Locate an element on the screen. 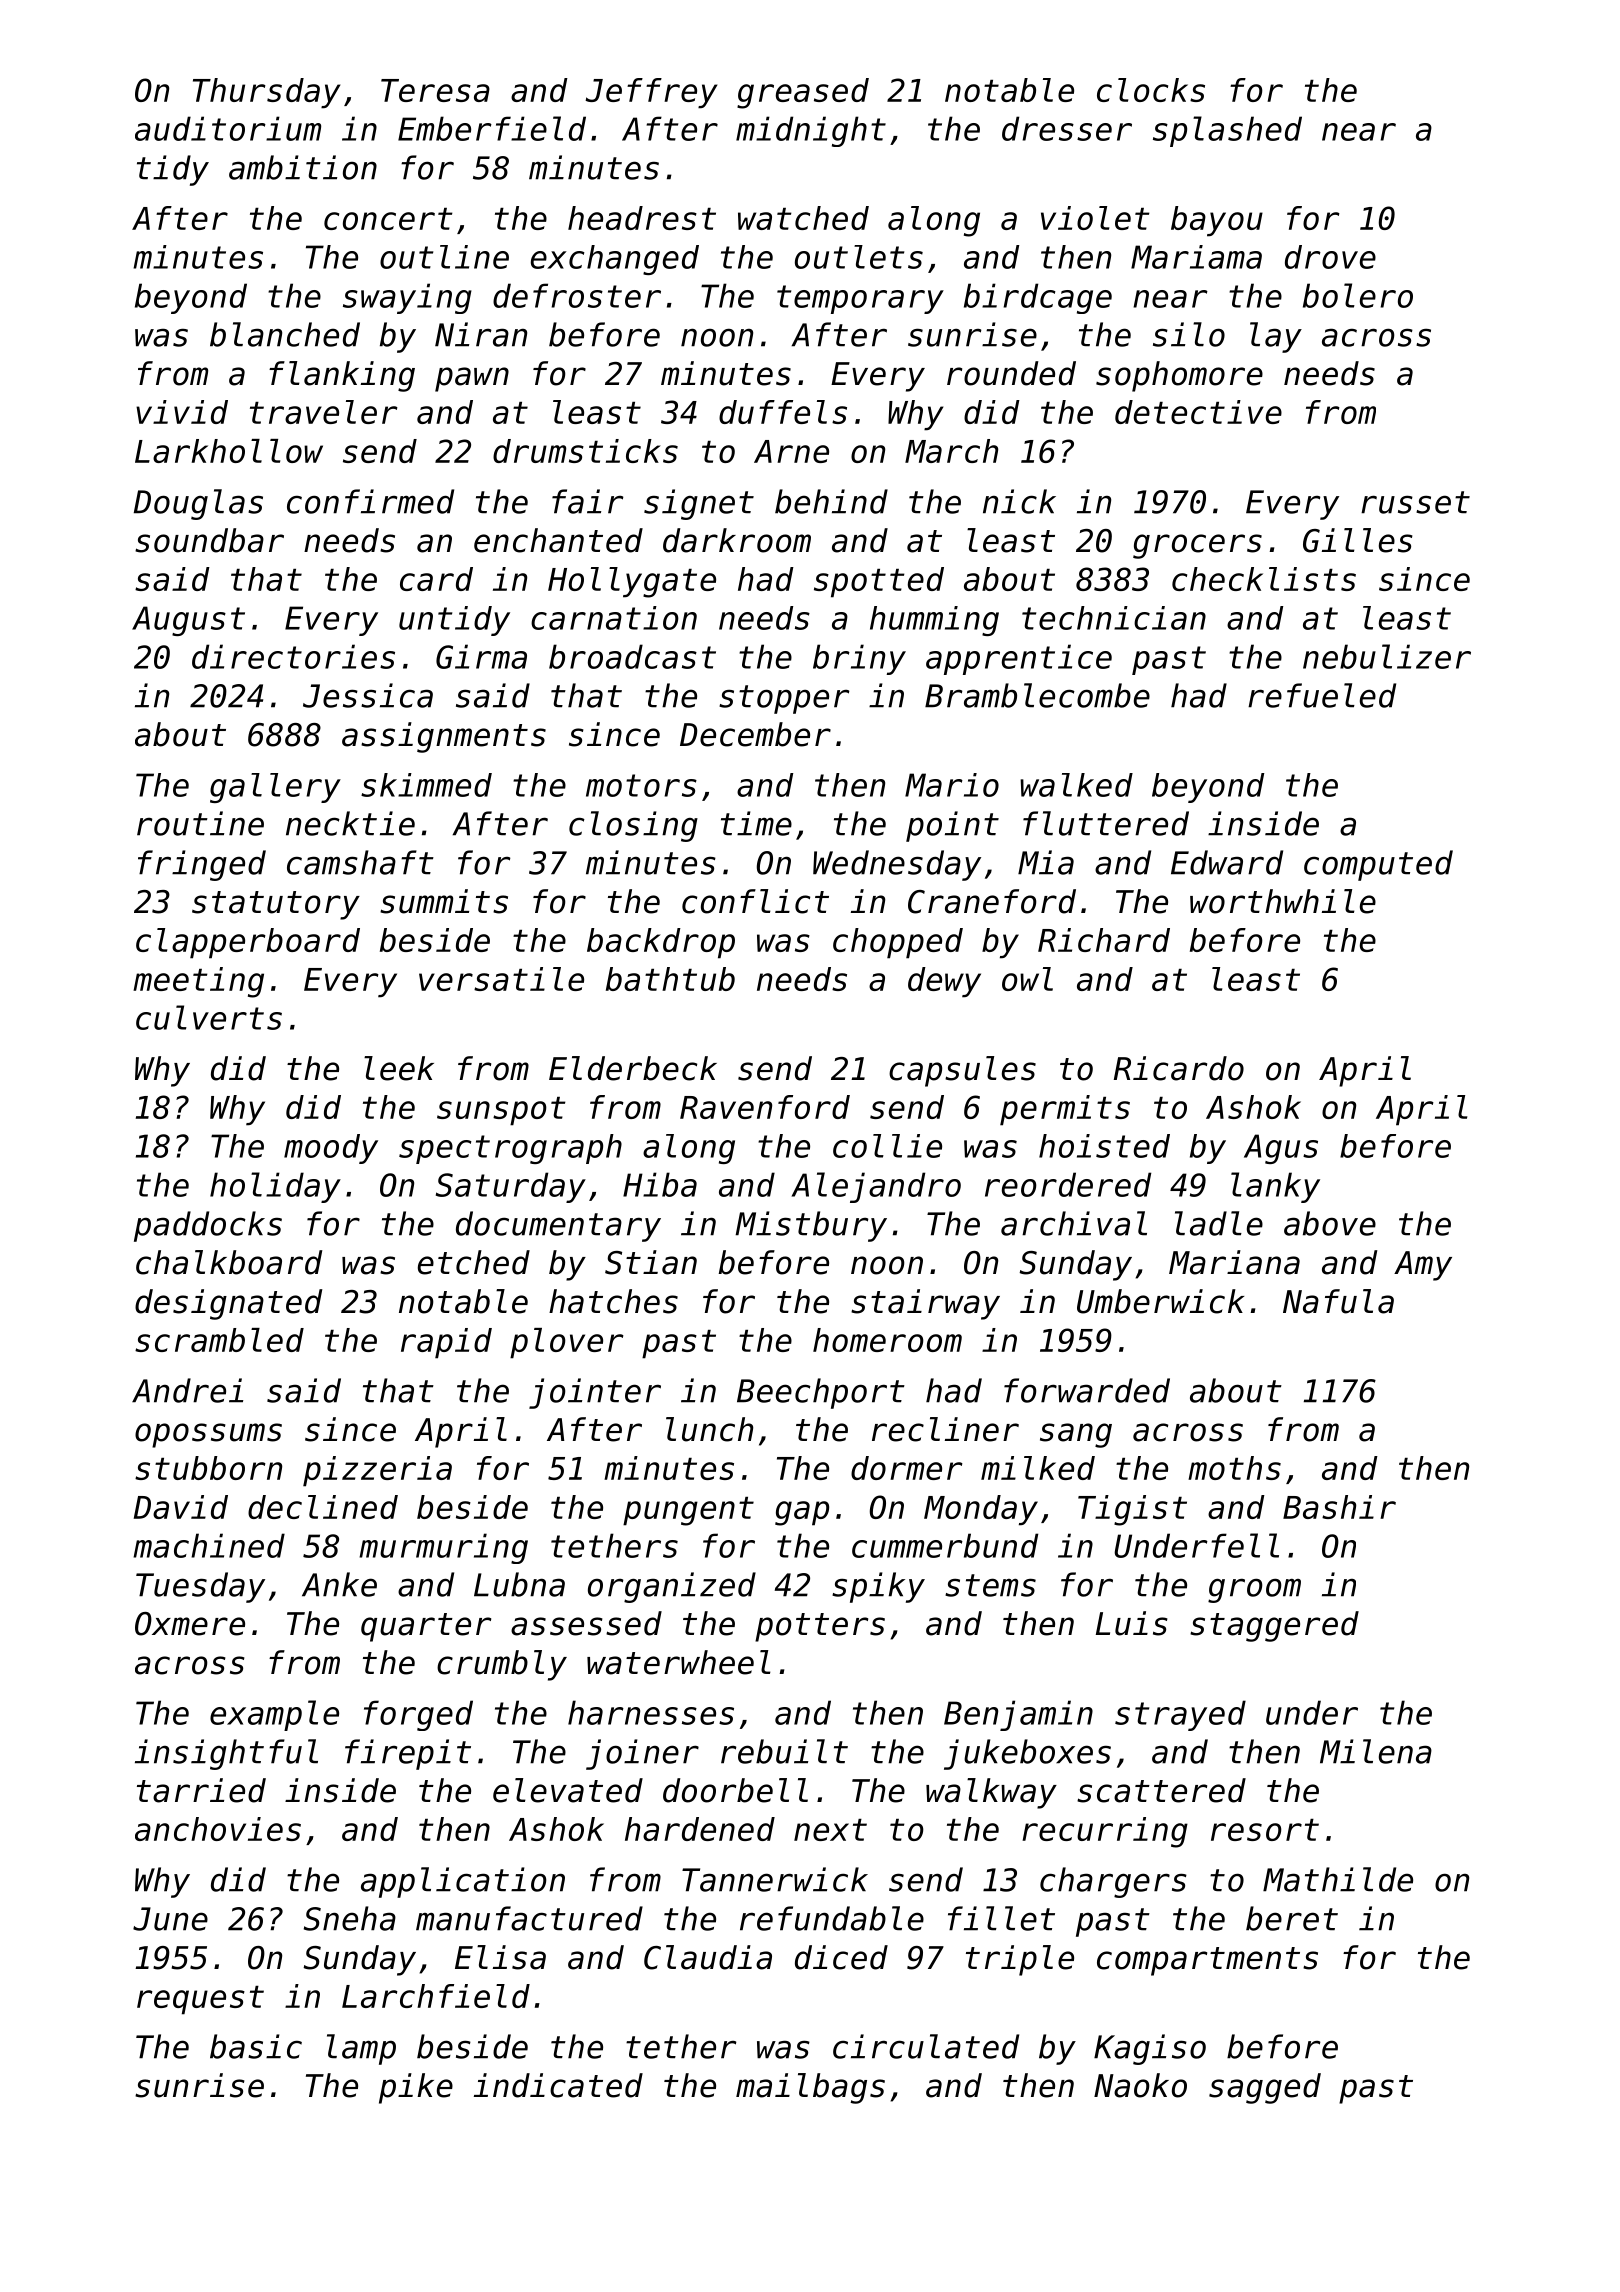 Image resolution: width=1620 pixels, height=2292 pixels. declined is located at coordinates (323, 1507).
